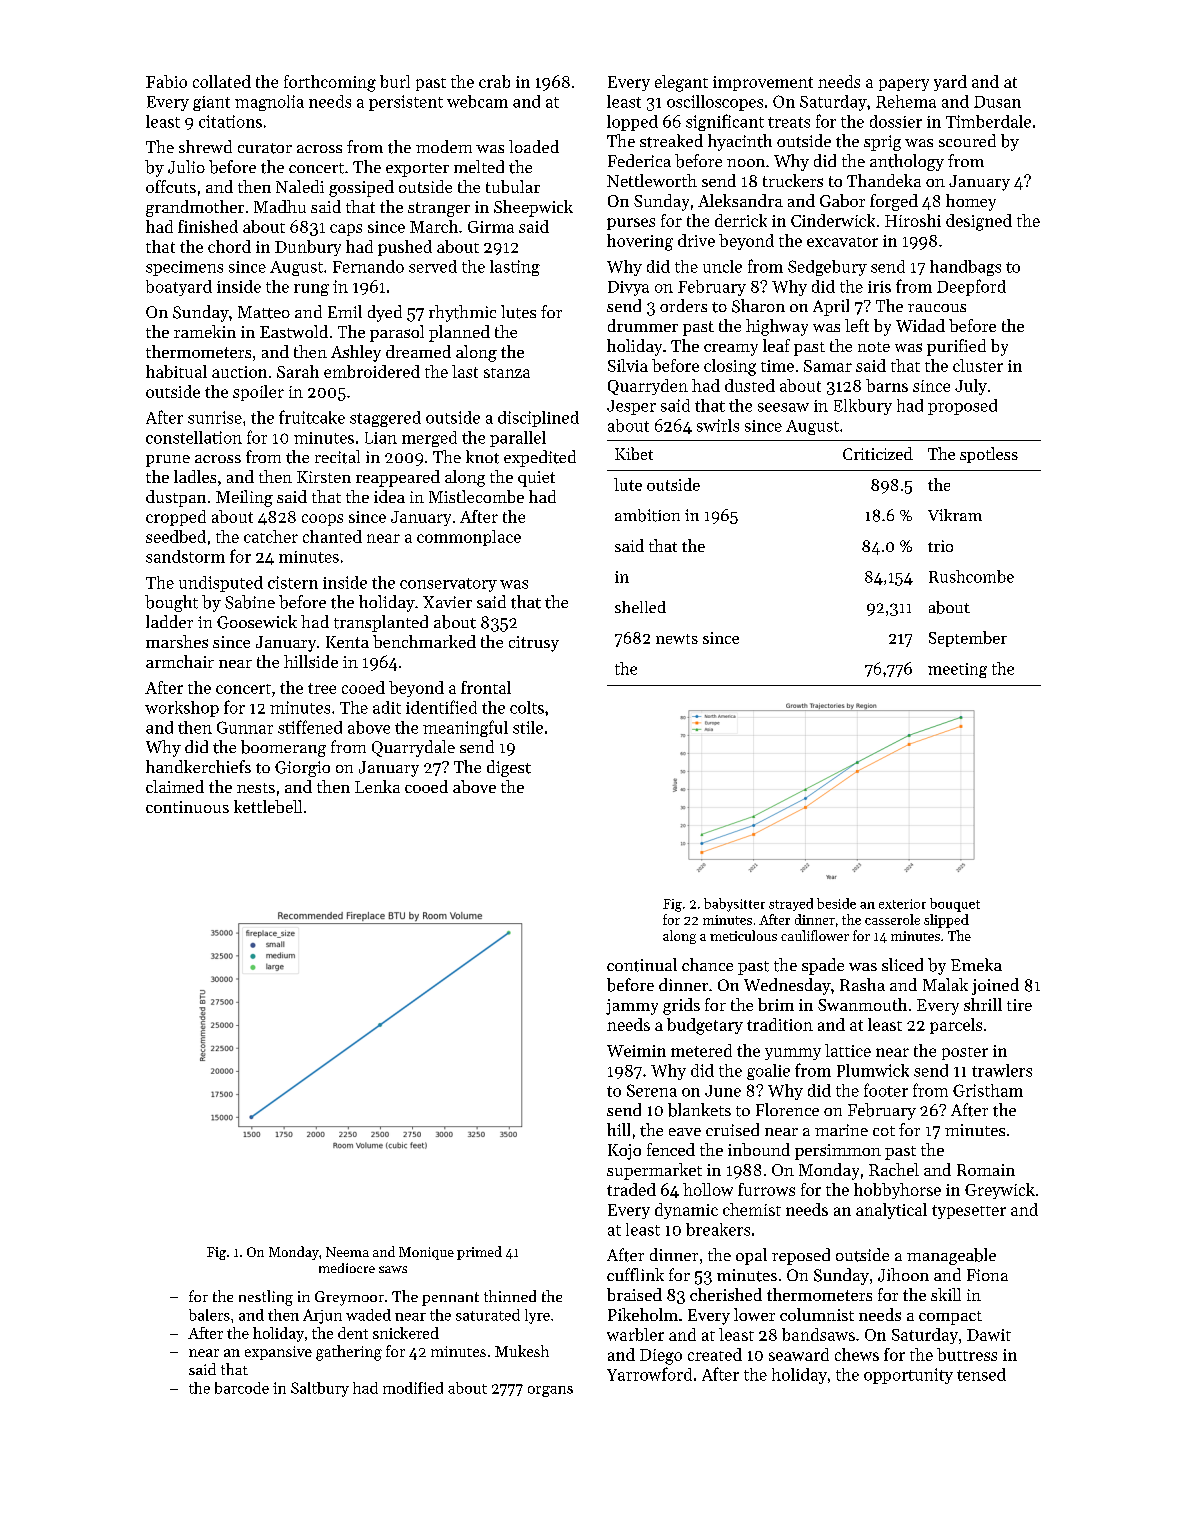 The width and height of the document is (1187, 1537). I want to click on newts, so click(677, 639).
